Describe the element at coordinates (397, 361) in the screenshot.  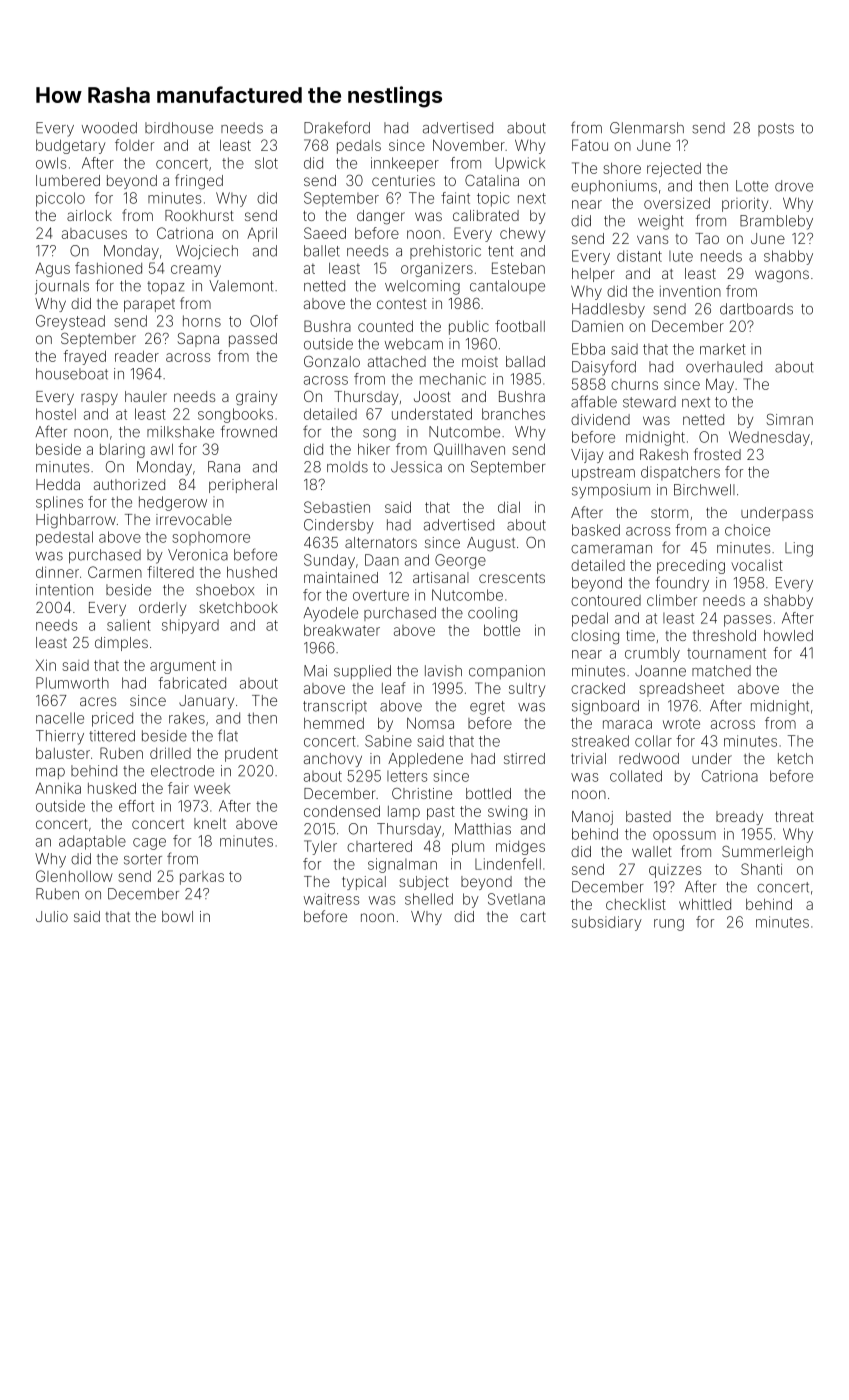
I see `attached` at that location.
